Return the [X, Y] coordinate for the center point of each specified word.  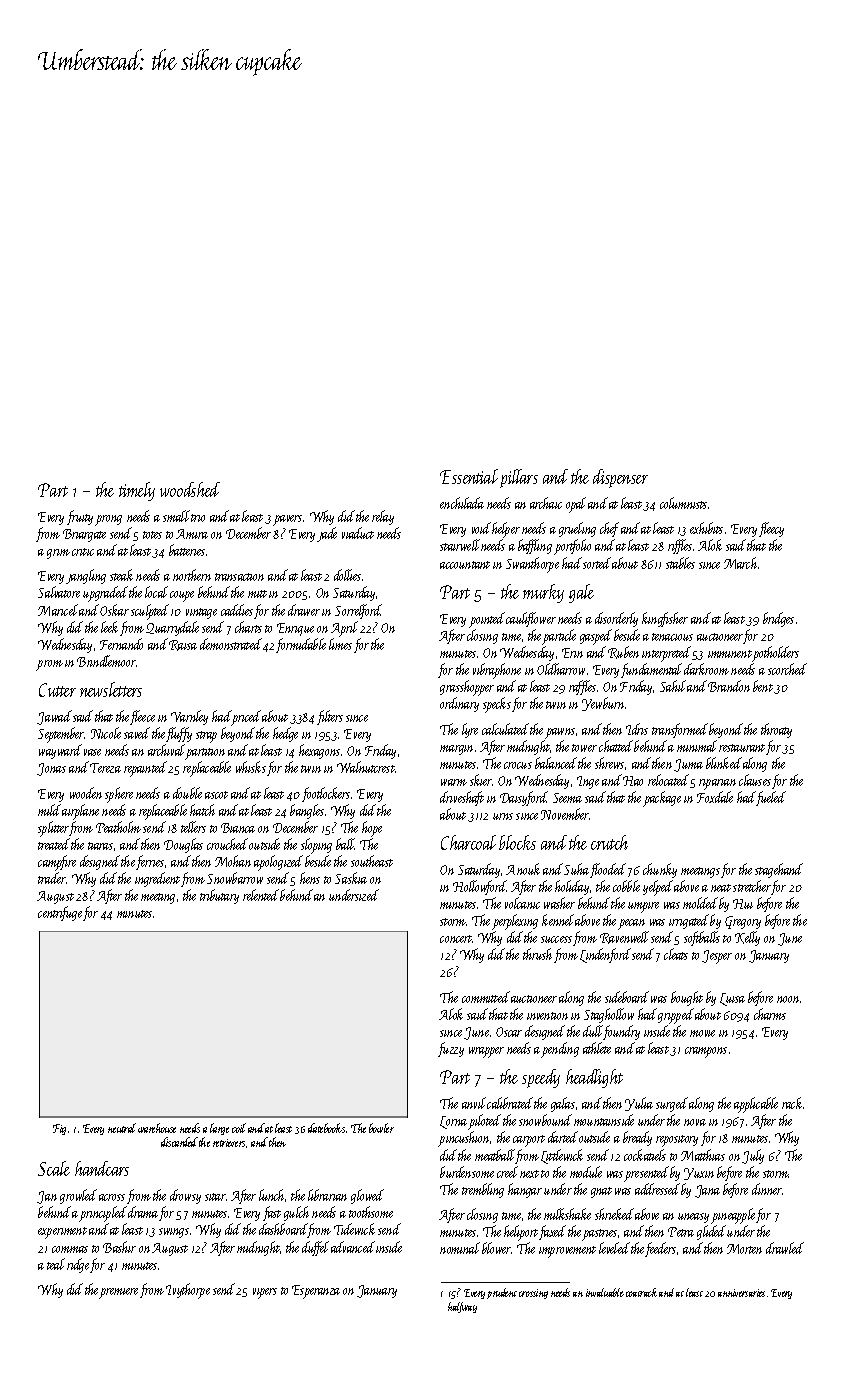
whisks [251, 767]
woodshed [190, 489]
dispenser [620, 478]
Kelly [747, 938]
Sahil [673, 686]
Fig [59, 1129]
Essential [469, 476]
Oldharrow [561, 669]
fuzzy [451, 1049]
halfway [462, 1307]
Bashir [119, 1247]
